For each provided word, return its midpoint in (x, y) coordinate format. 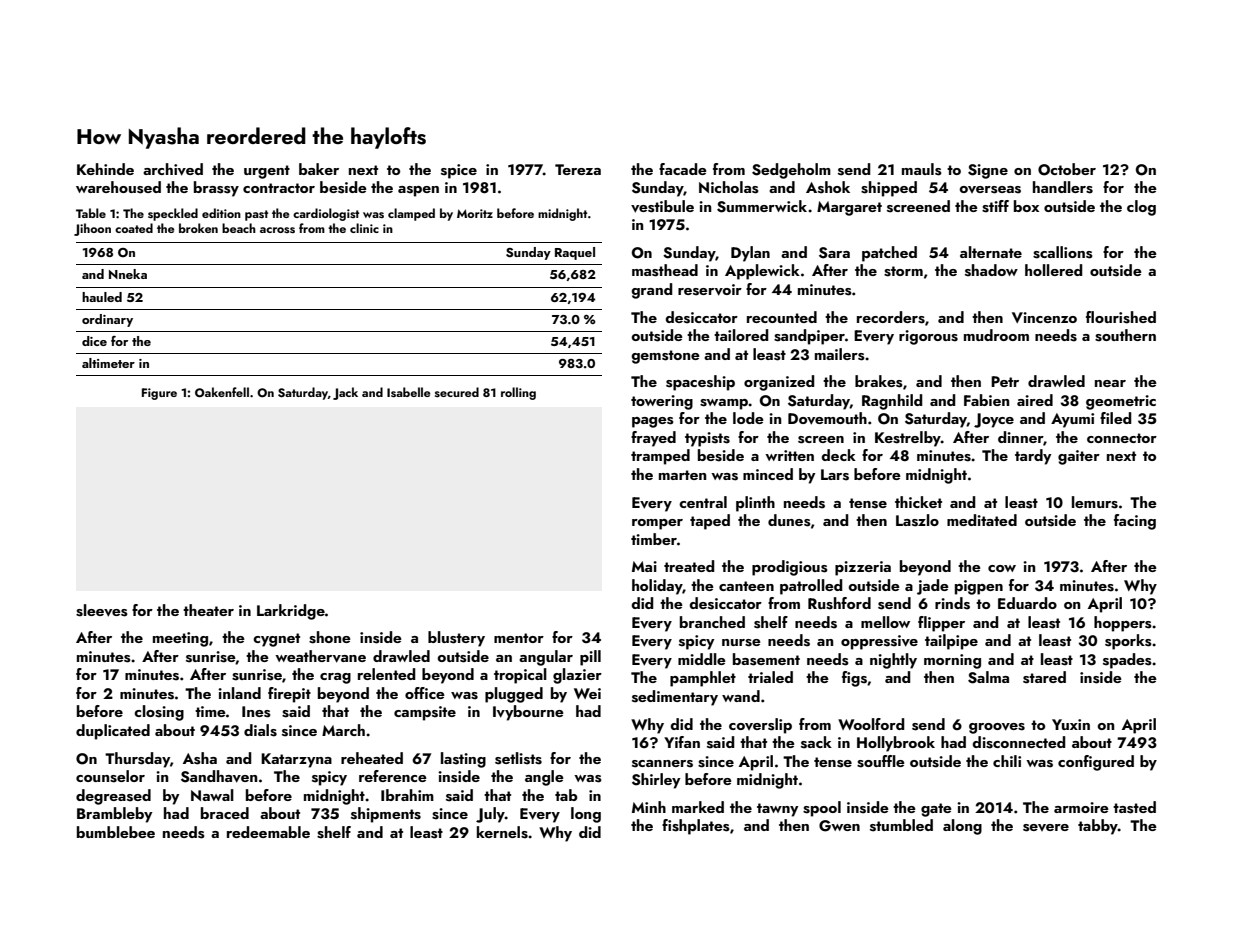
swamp (724, 404)
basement (766, 659)
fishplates (696, 827)
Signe (988, 171)
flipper (941, 624)
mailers (840, 354)
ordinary (107, 320)
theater (208, 610)
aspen (418, 191)
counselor (110, 776)
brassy (216, 189)
